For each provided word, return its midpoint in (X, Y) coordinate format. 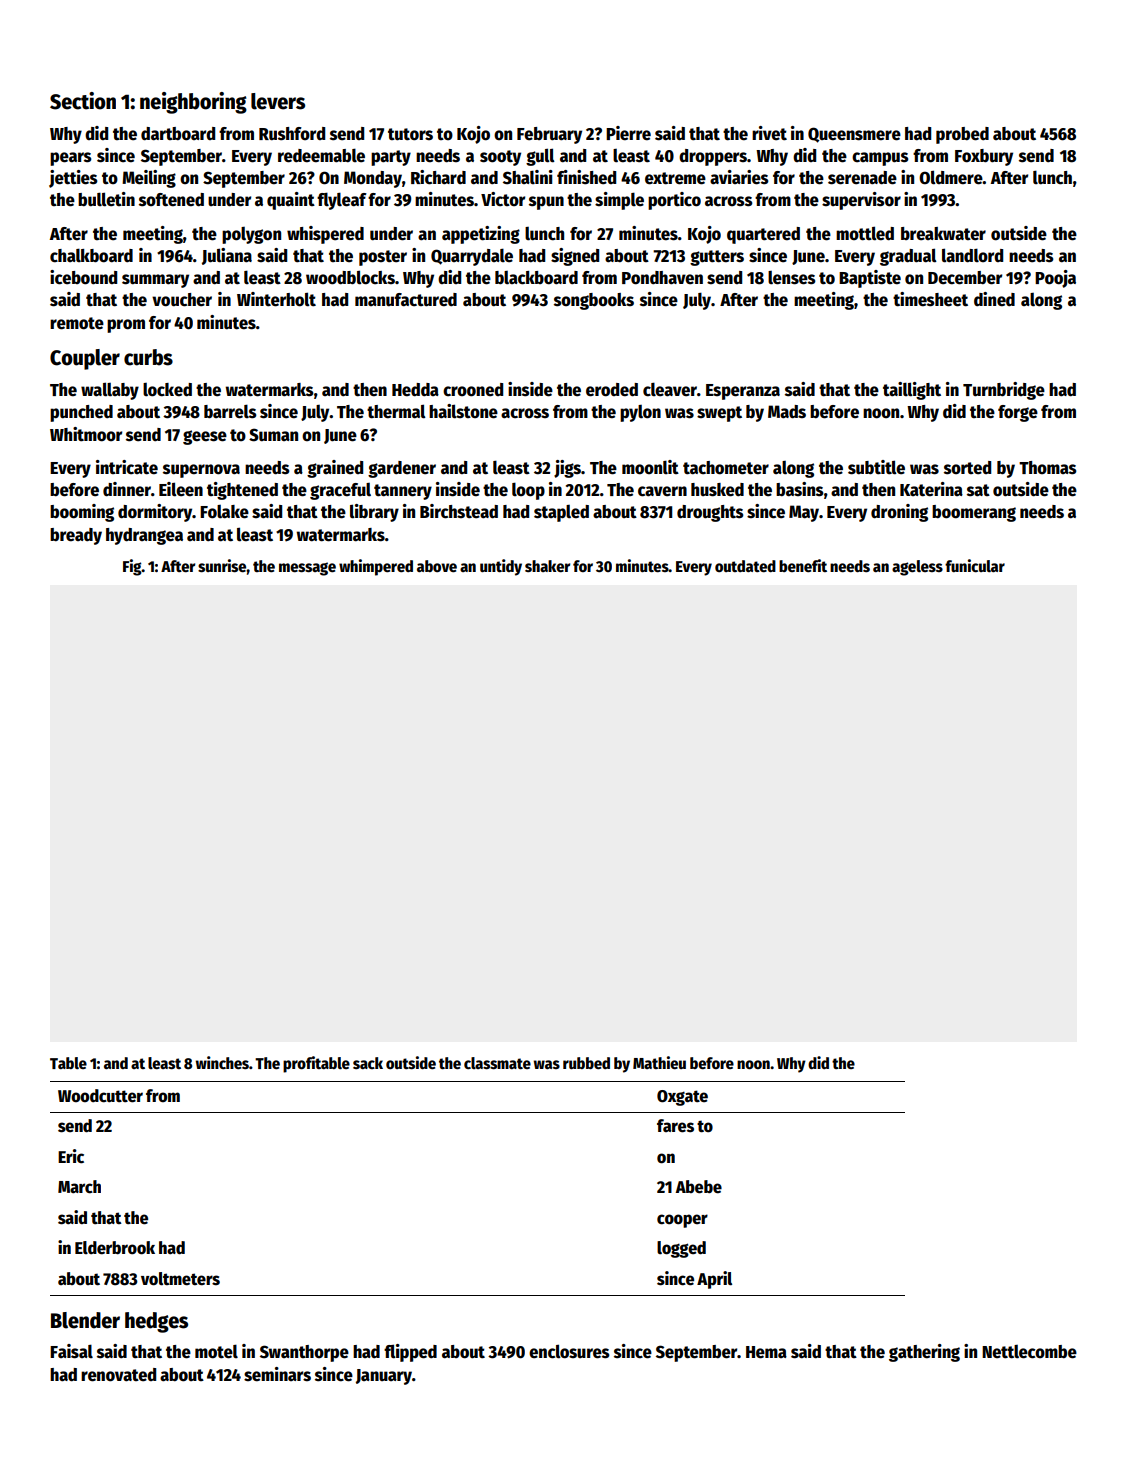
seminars (277, 1374)
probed (962, 135)
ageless (917, 568)
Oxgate (682, 1098)
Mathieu (659, 1062)
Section (83, 101)
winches (222, 1063)
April (714, 1280)
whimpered (376, 567)
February (549, 135)
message (307, 569)
